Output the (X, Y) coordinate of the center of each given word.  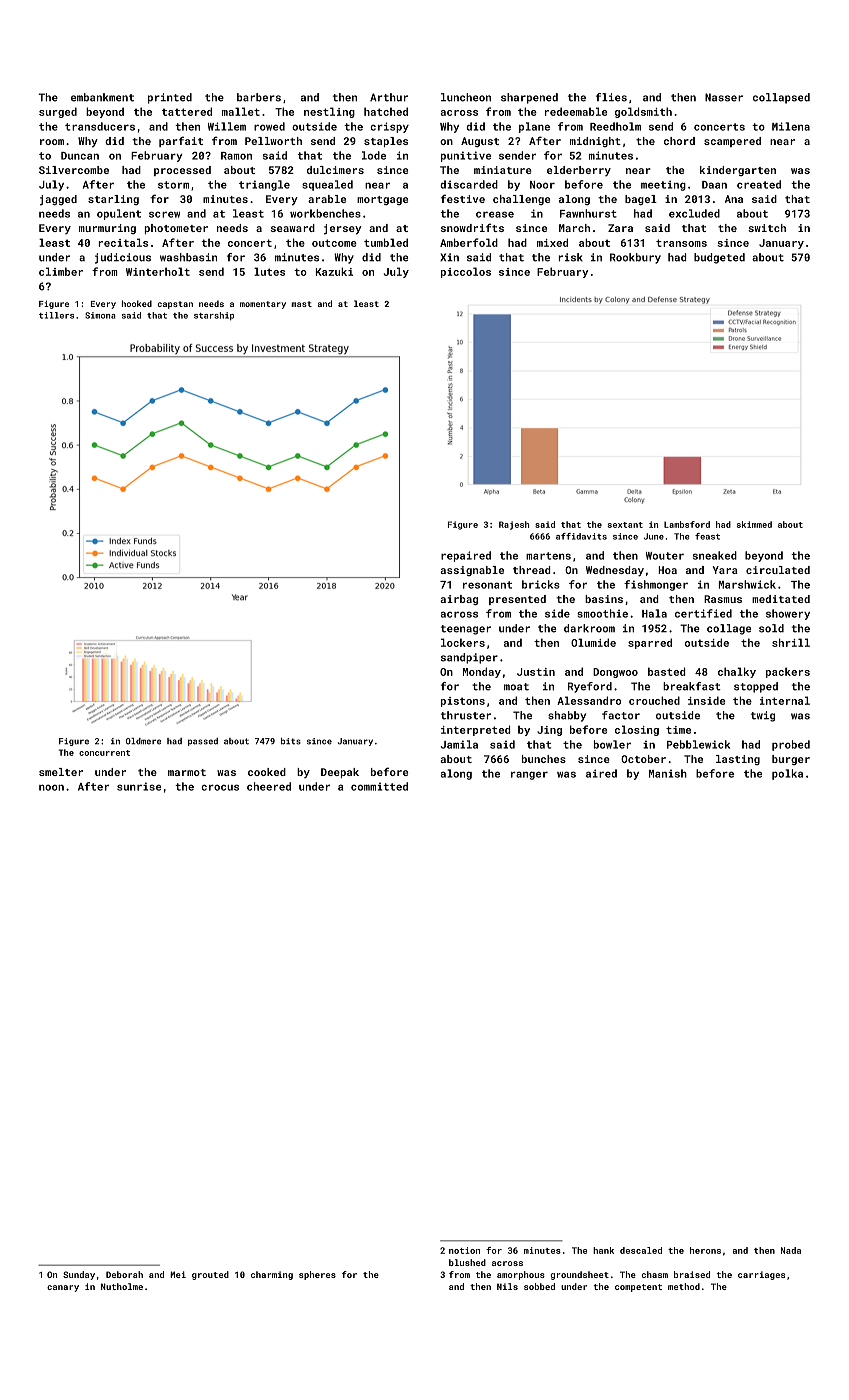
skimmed (754, 524)
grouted (210, 1275)
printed (170, 98)
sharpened (529, 98)
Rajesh (514, 525)
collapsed (781, 98)
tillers (56, 315)
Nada (791, 1250)
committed (379, 786)
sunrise (139, 786)
